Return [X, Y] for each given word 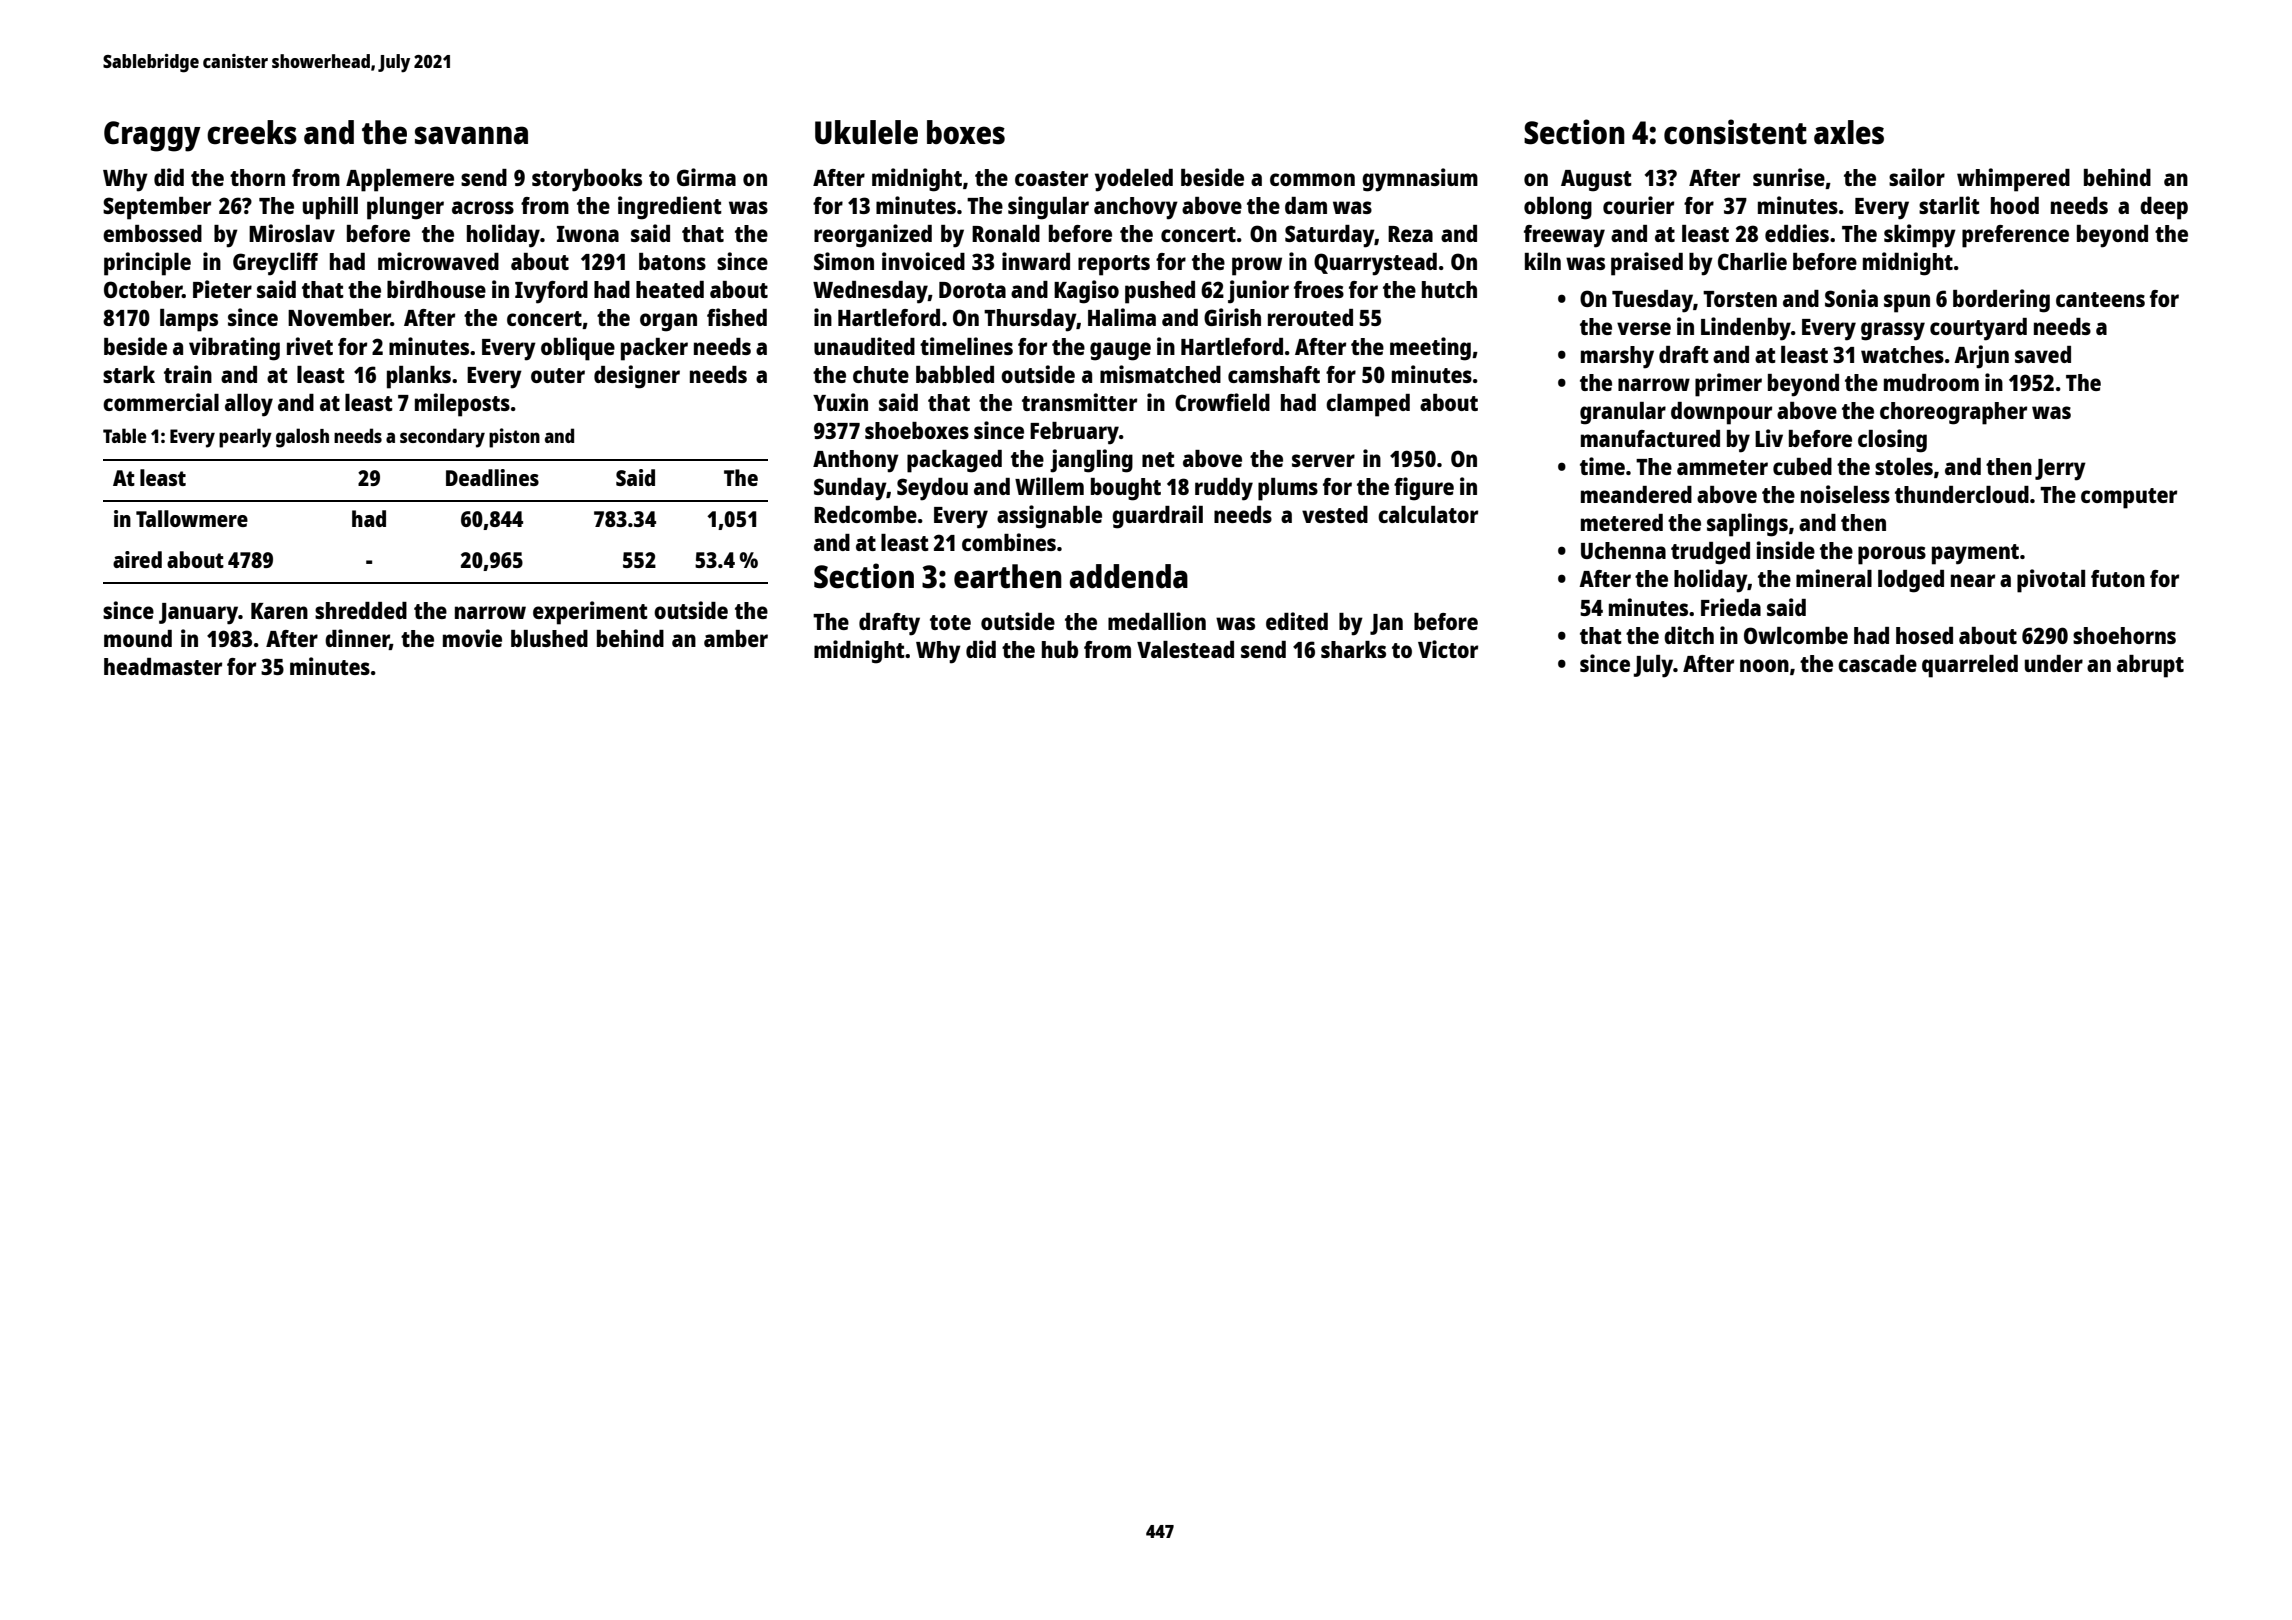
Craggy [152, 136]
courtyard [1978, 329]
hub [1060, 649]
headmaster [163, 666]
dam [1306, 205]
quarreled [1970, 666]
